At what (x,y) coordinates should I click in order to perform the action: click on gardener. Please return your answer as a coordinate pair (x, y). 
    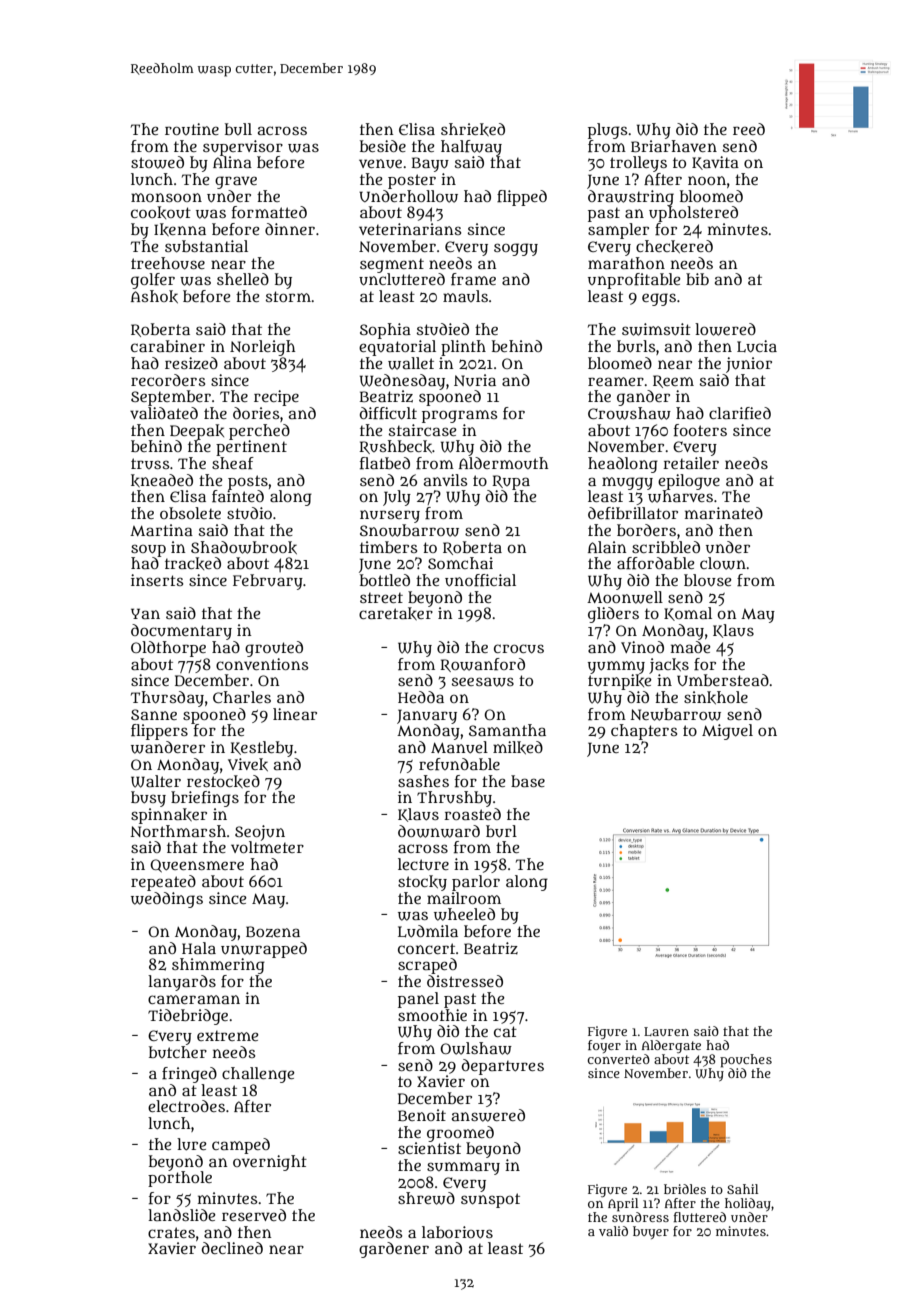
    Looking at the image, I should click on (394, 1250).
